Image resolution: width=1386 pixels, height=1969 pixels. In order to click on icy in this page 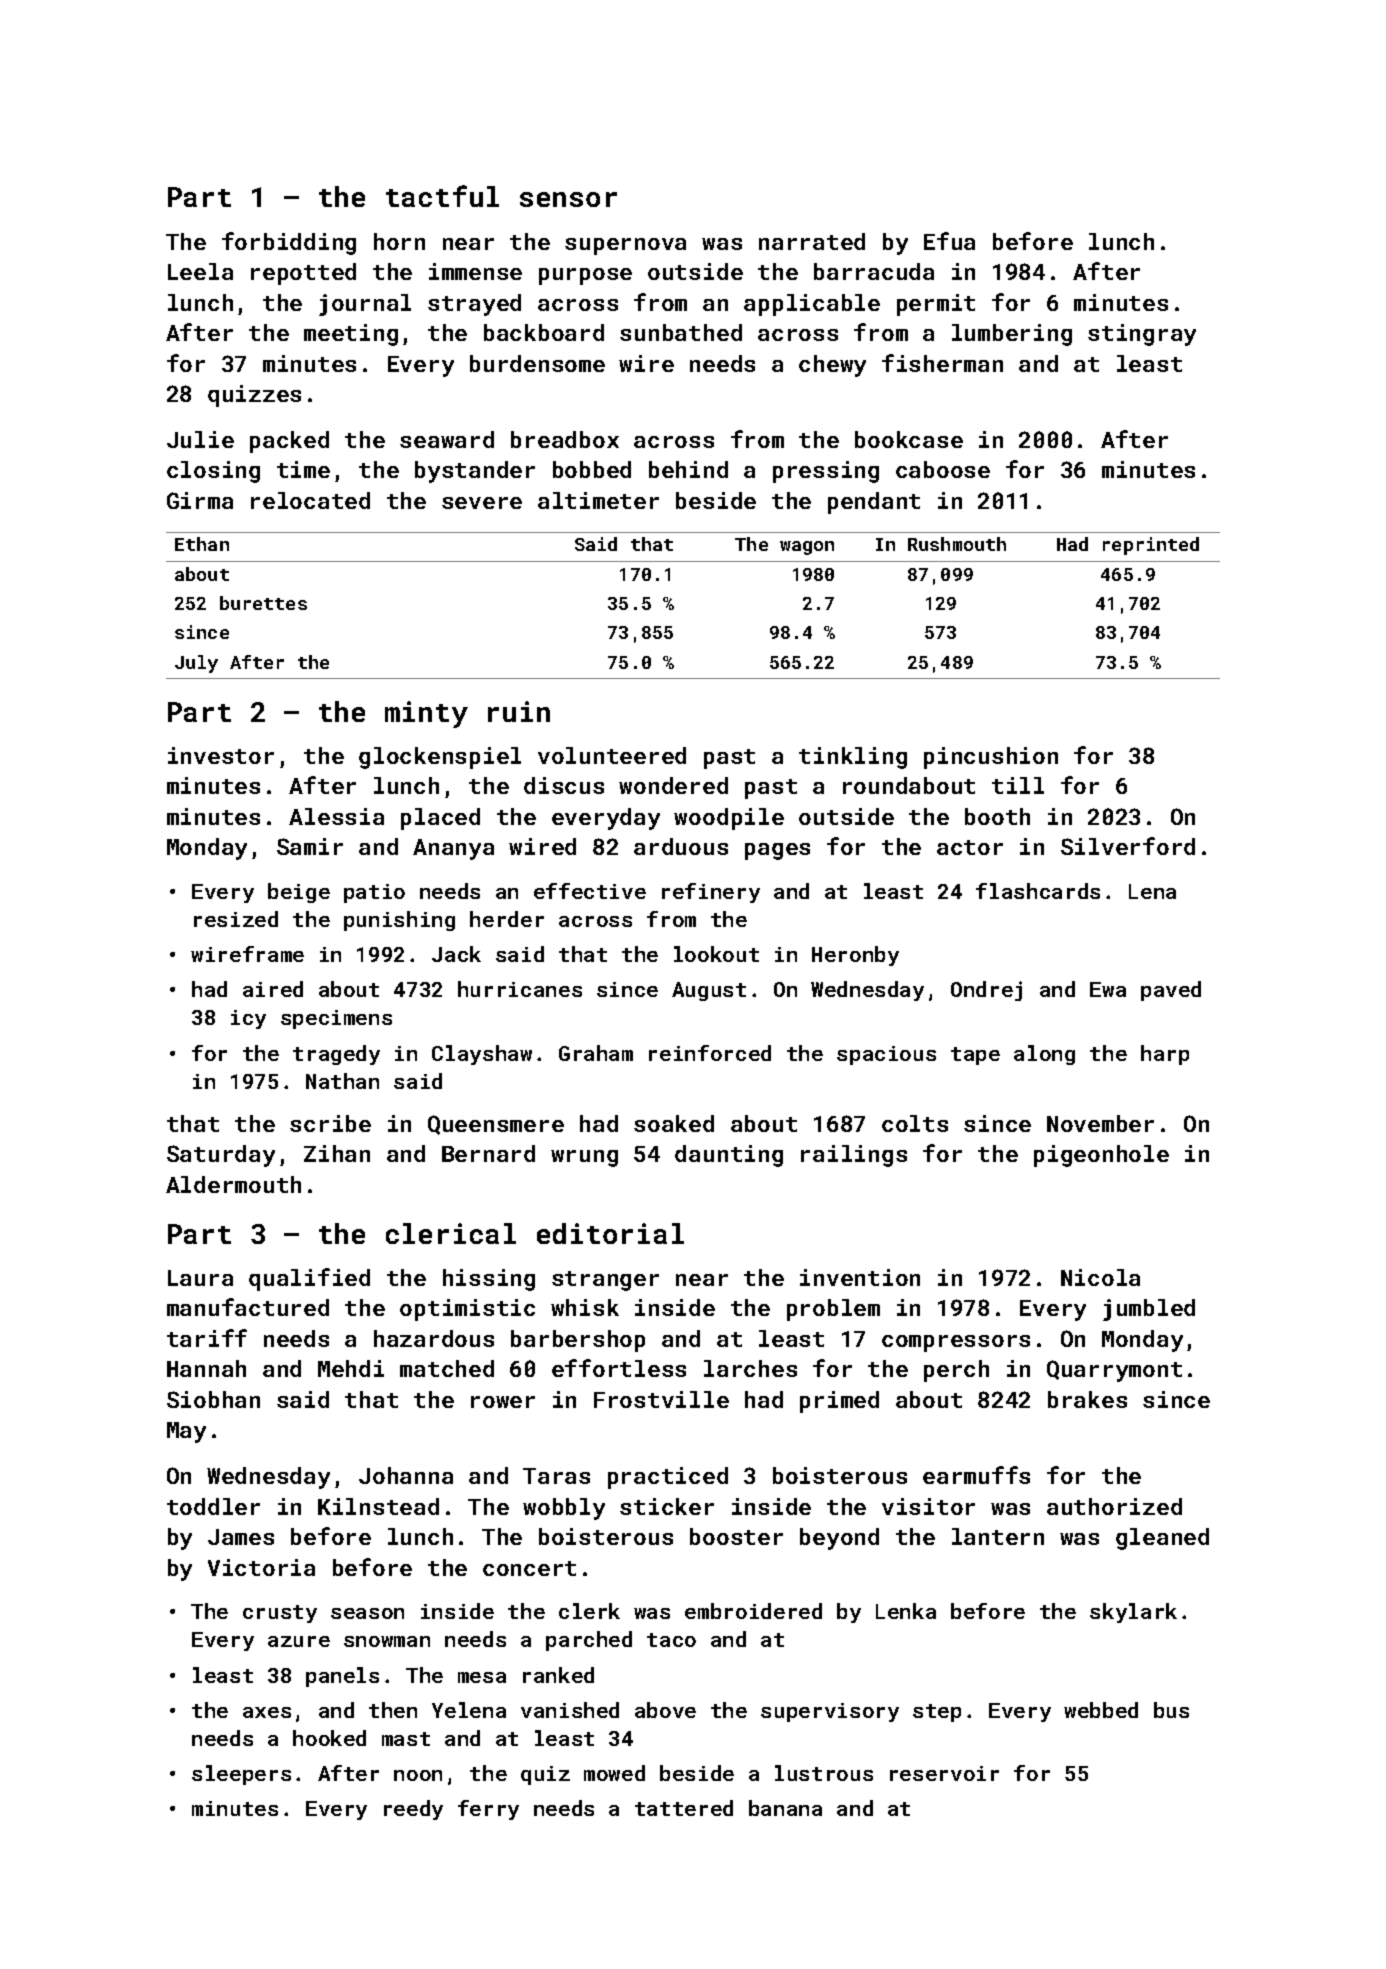, I will do `click(248, 1019)`.
